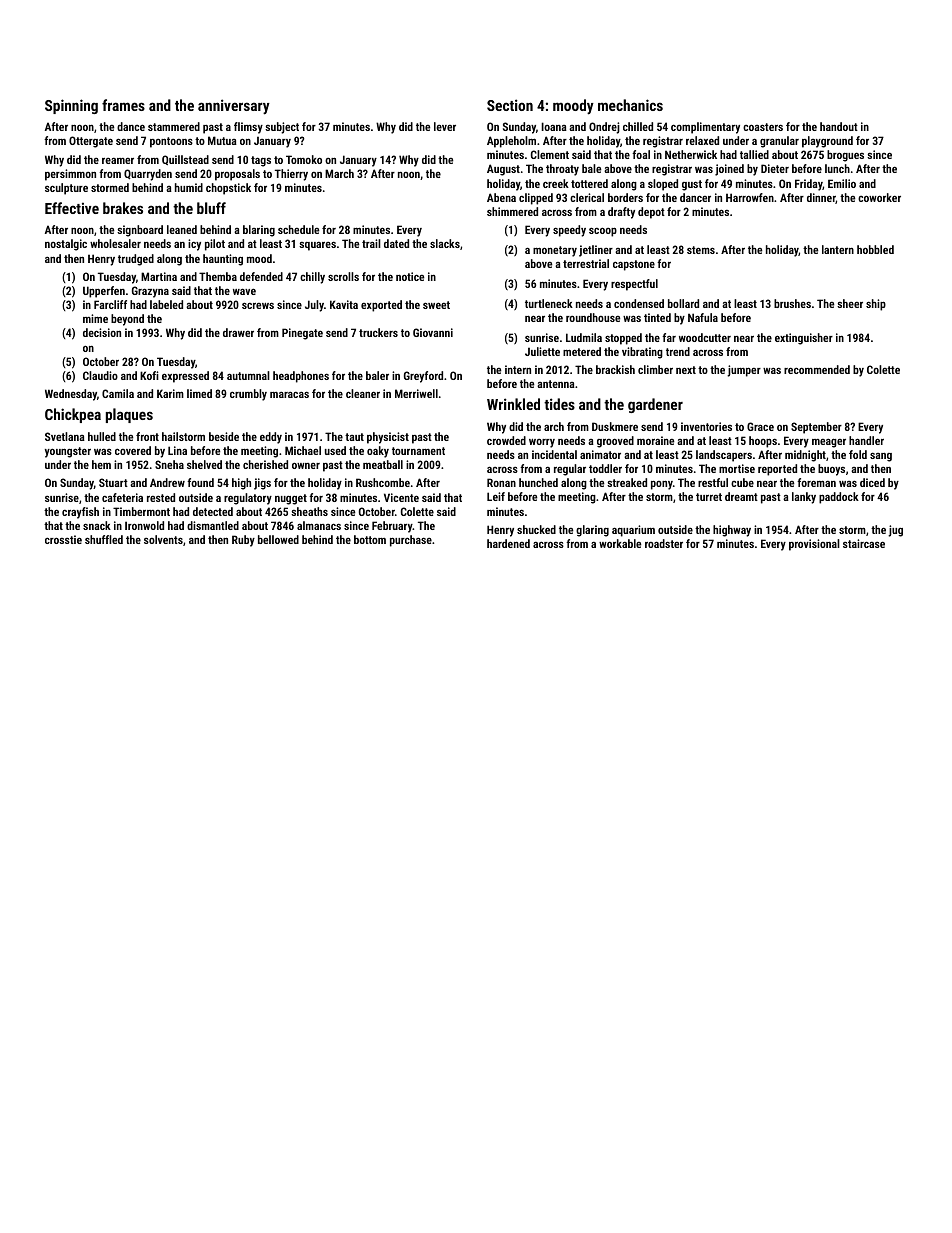  I want to click on ship, so click(876, 305).
